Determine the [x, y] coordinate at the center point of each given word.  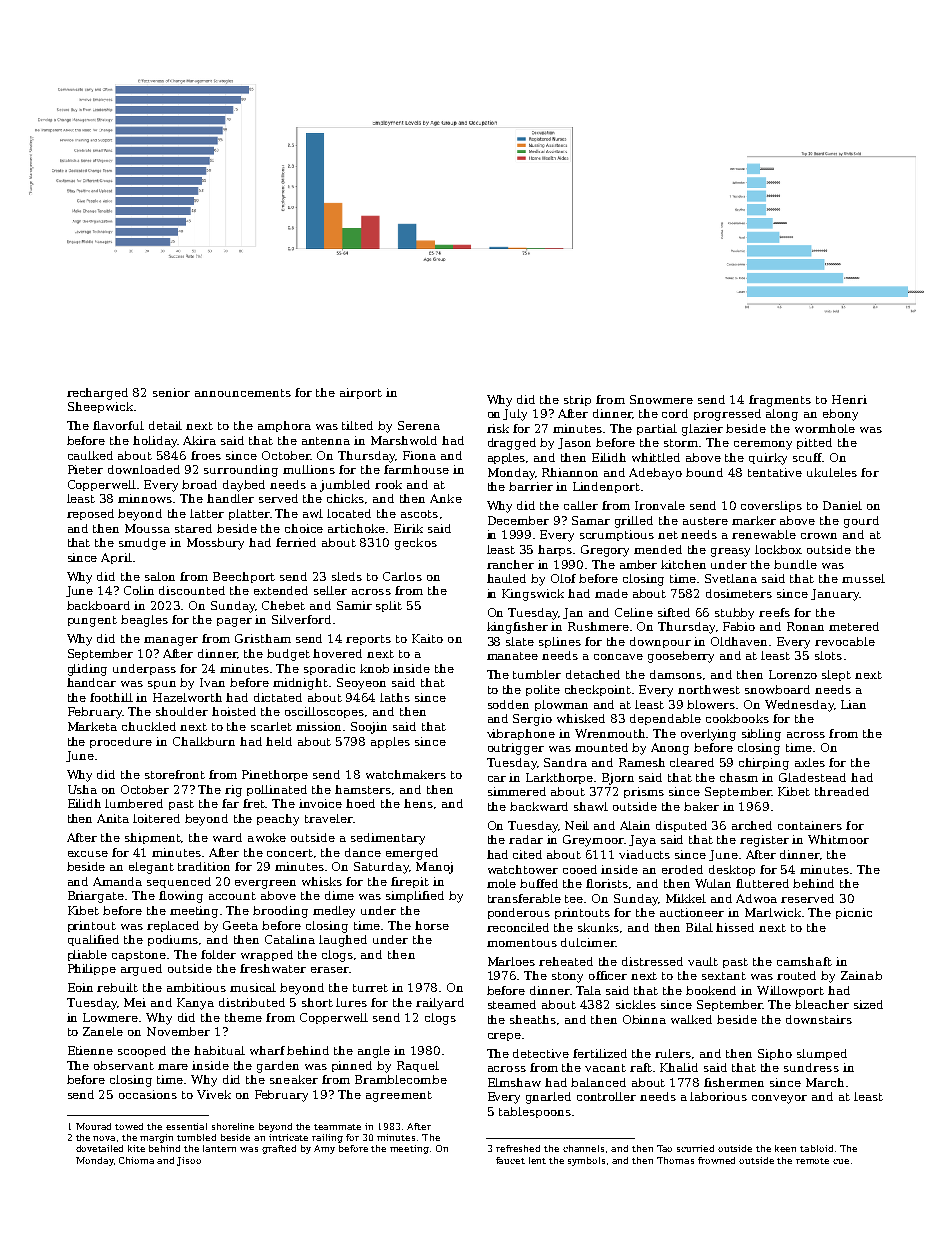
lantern [219, 1148]
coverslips [771, 506]
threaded [842, 791]
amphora [284, 426]
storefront [175, 774]
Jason [574, 443]
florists [607, 883]
